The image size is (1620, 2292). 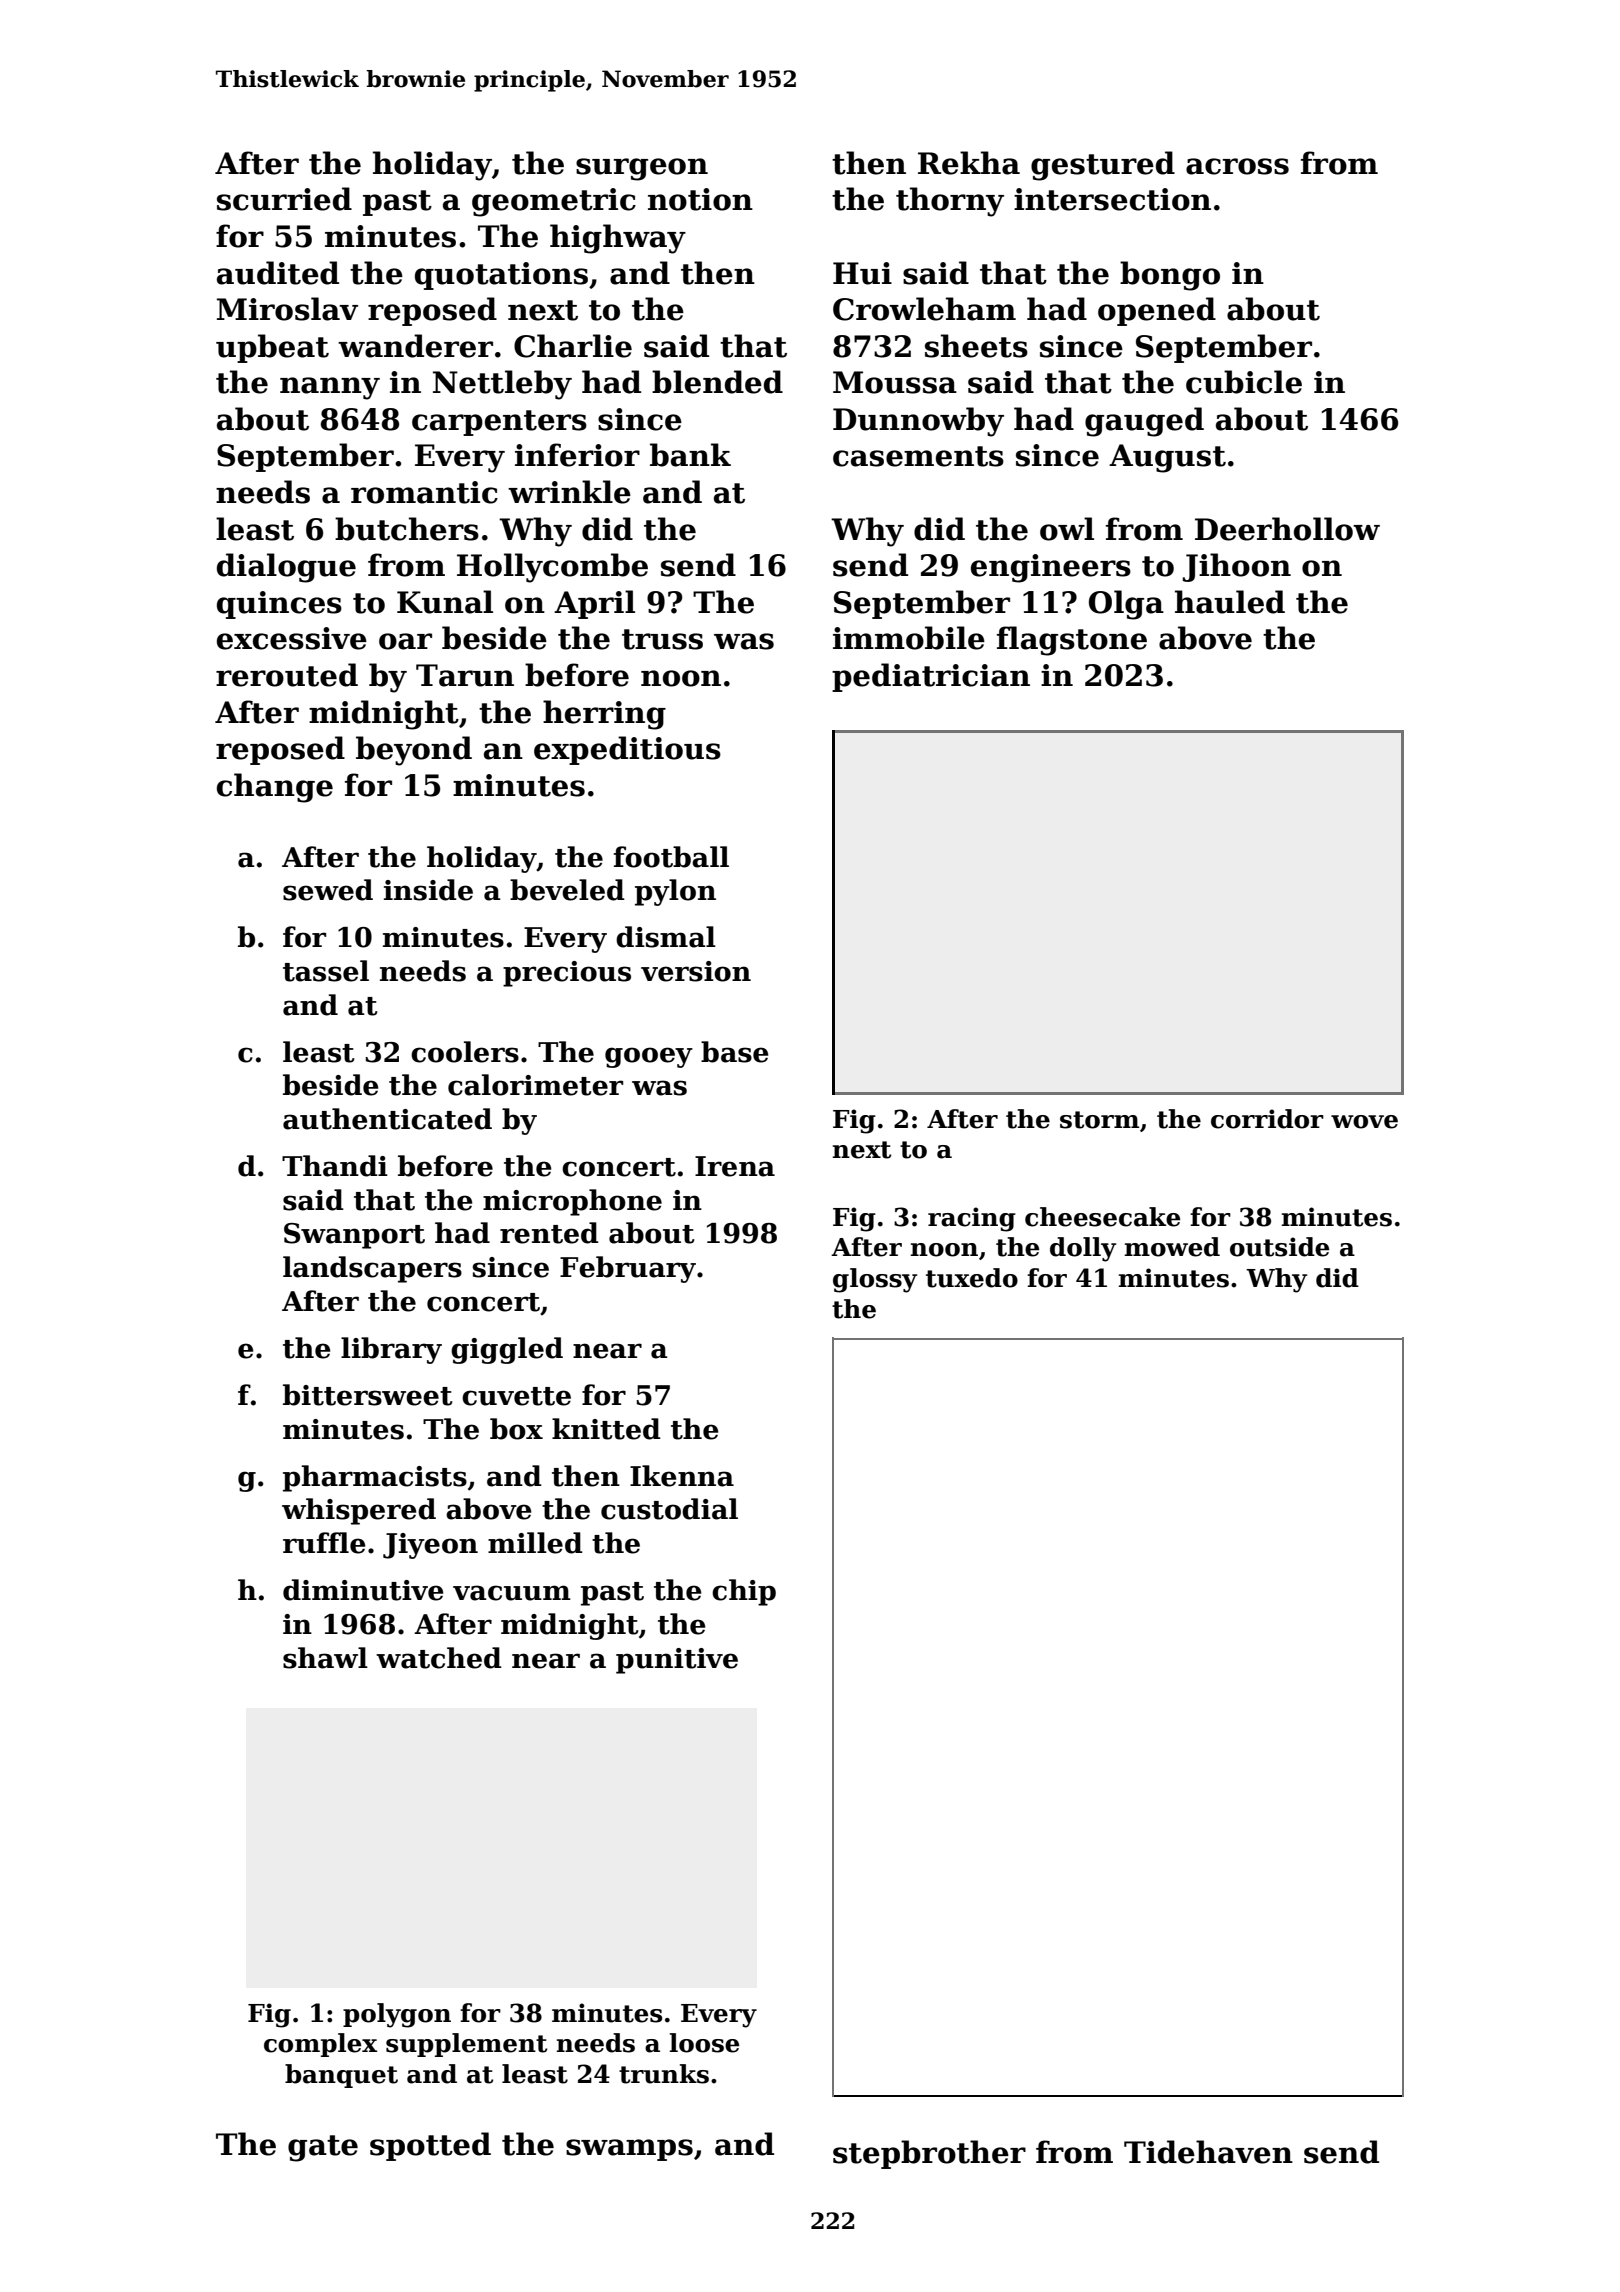 I want to click on scurried, so click(x=284, y=199).
